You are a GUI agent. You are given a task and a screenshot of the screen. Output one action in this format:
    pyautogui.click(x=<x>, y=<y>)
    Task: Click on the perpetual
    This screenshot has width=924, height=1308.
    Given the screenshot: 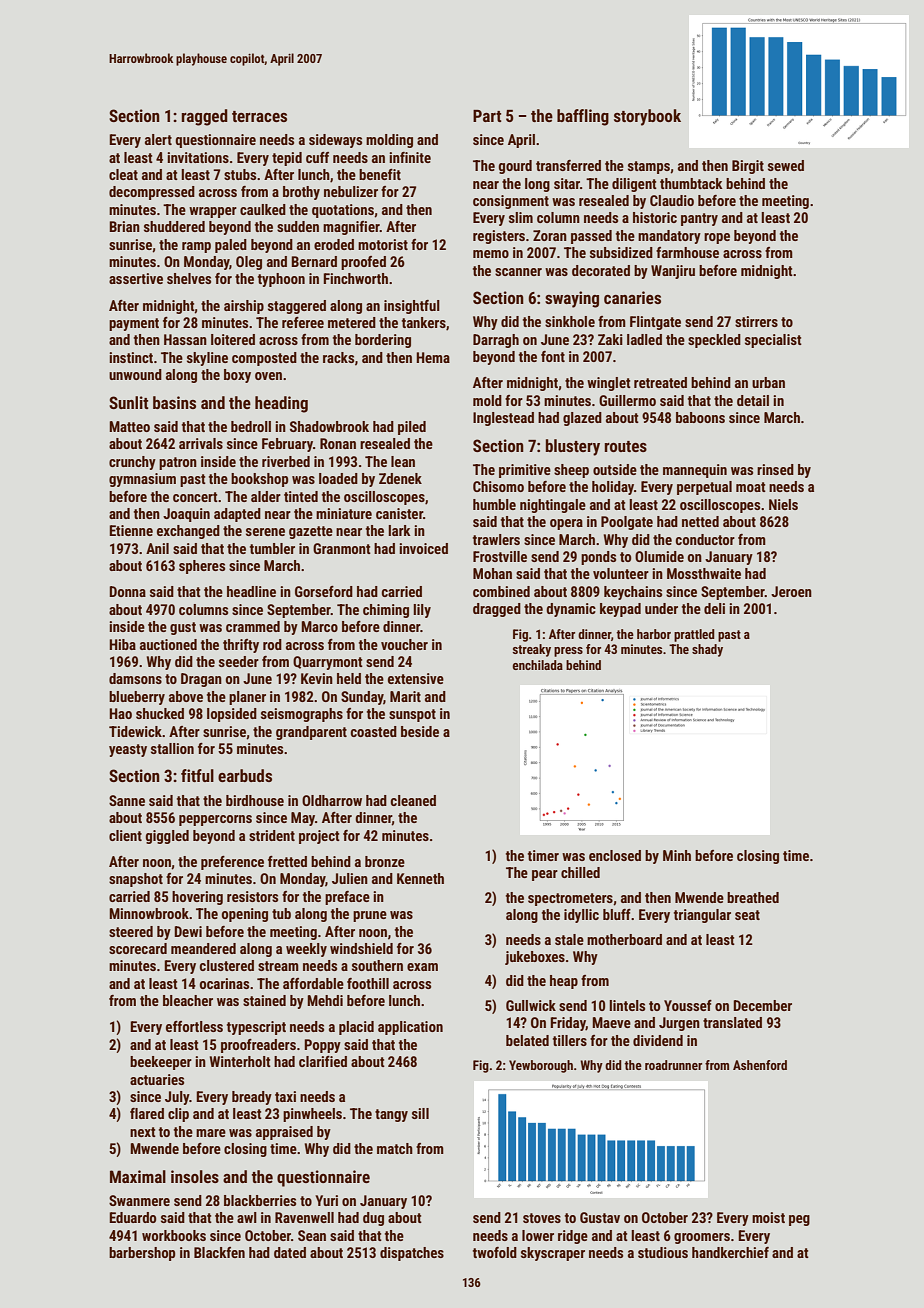 What is the action you would take?
    pyautogui.click(x=704, y=488)
